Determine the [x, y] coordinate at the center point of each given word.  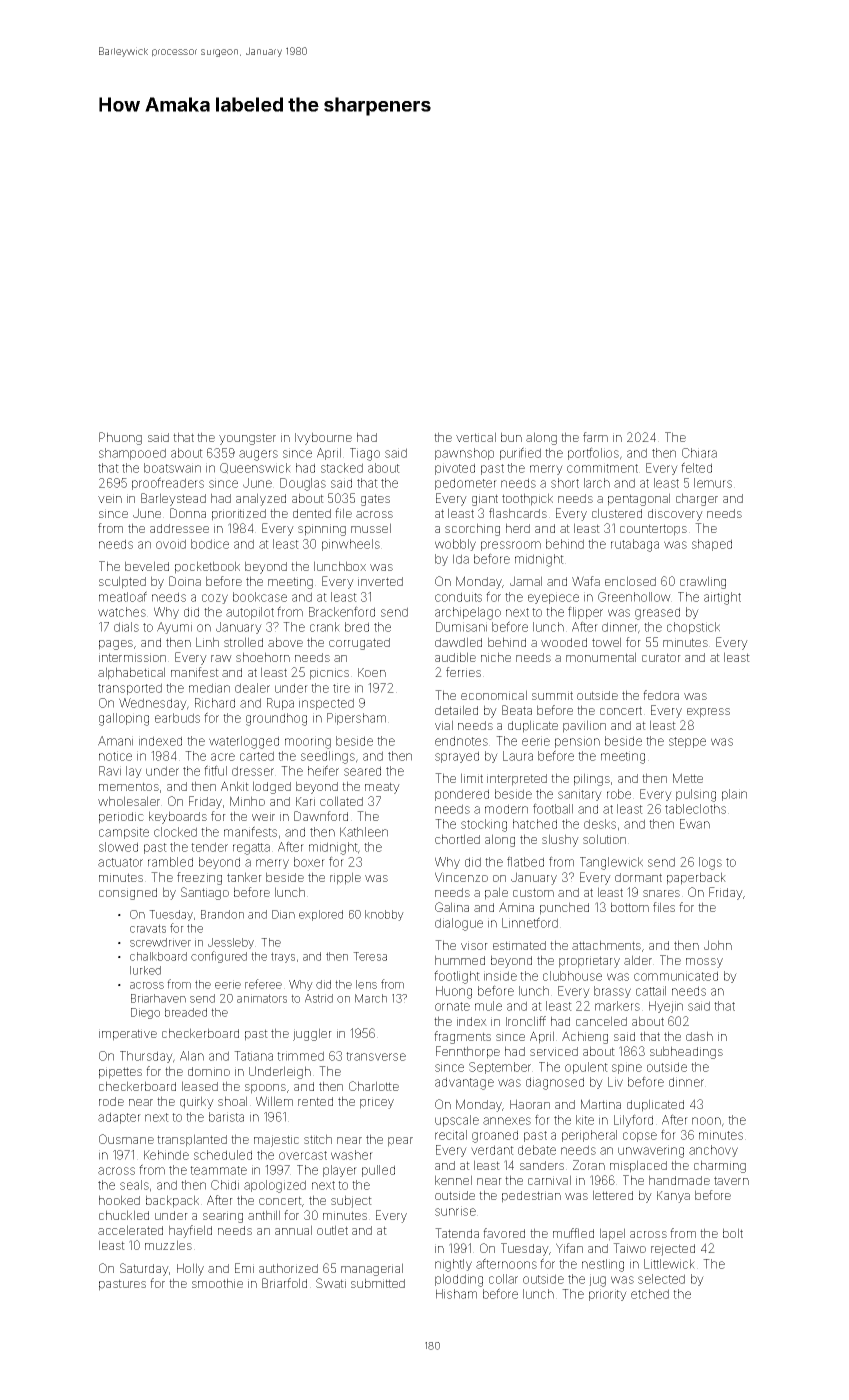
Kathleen [364, 832]
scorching [472, 529]
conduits [458, 597]
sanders [542, 1165]
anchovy [713, 1151]
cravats [148, 928]
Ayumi [174, 628]
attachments [606, 945]
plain [734, 795]
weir [263, 816]
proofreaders [168, 483]
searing [223, 1217]
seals [134, 1185]
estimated [519, 945]
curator [661, 657]
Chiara [699, 453]
